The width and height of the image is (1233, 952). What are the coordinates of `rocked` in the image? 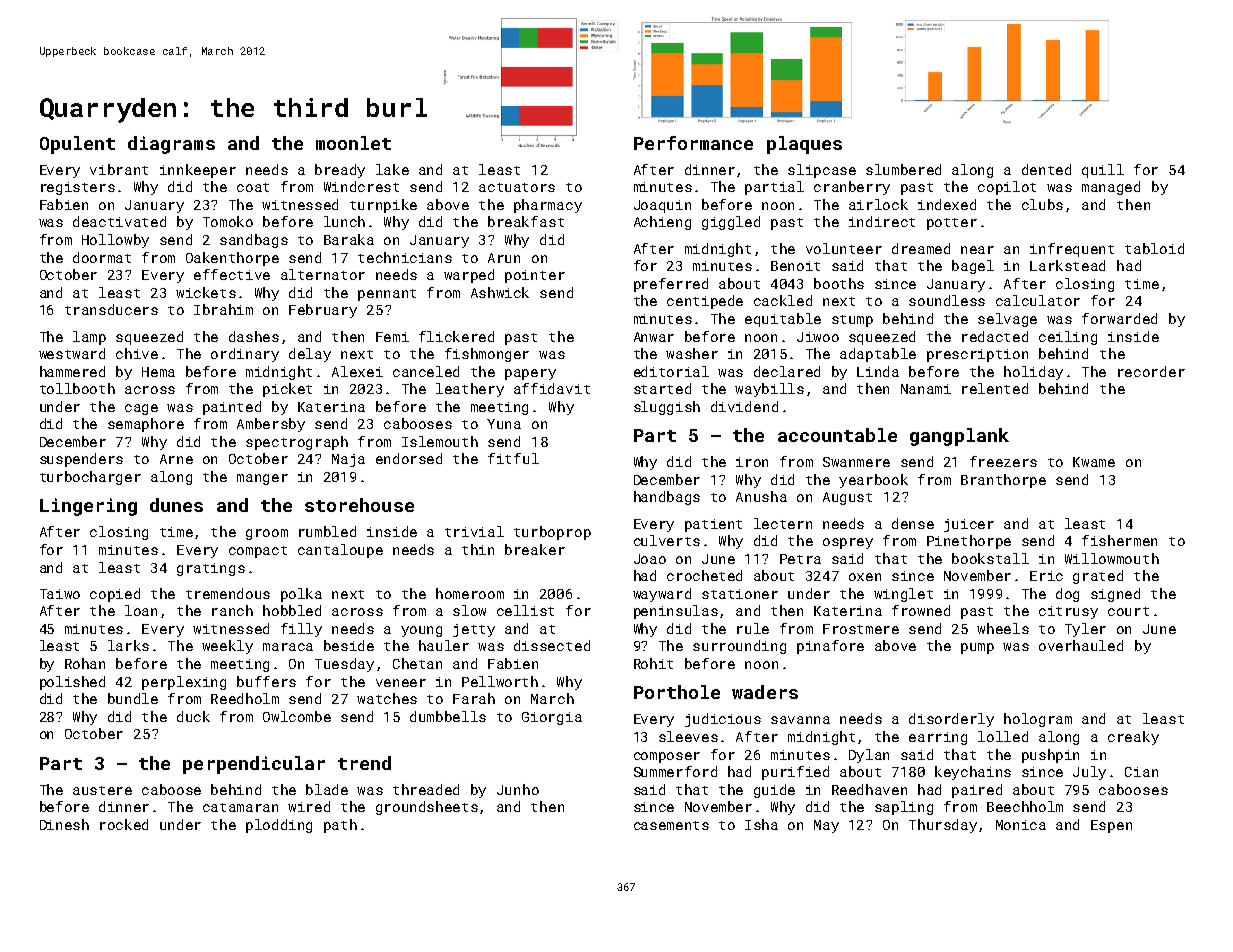 It's located at (124, 824).
